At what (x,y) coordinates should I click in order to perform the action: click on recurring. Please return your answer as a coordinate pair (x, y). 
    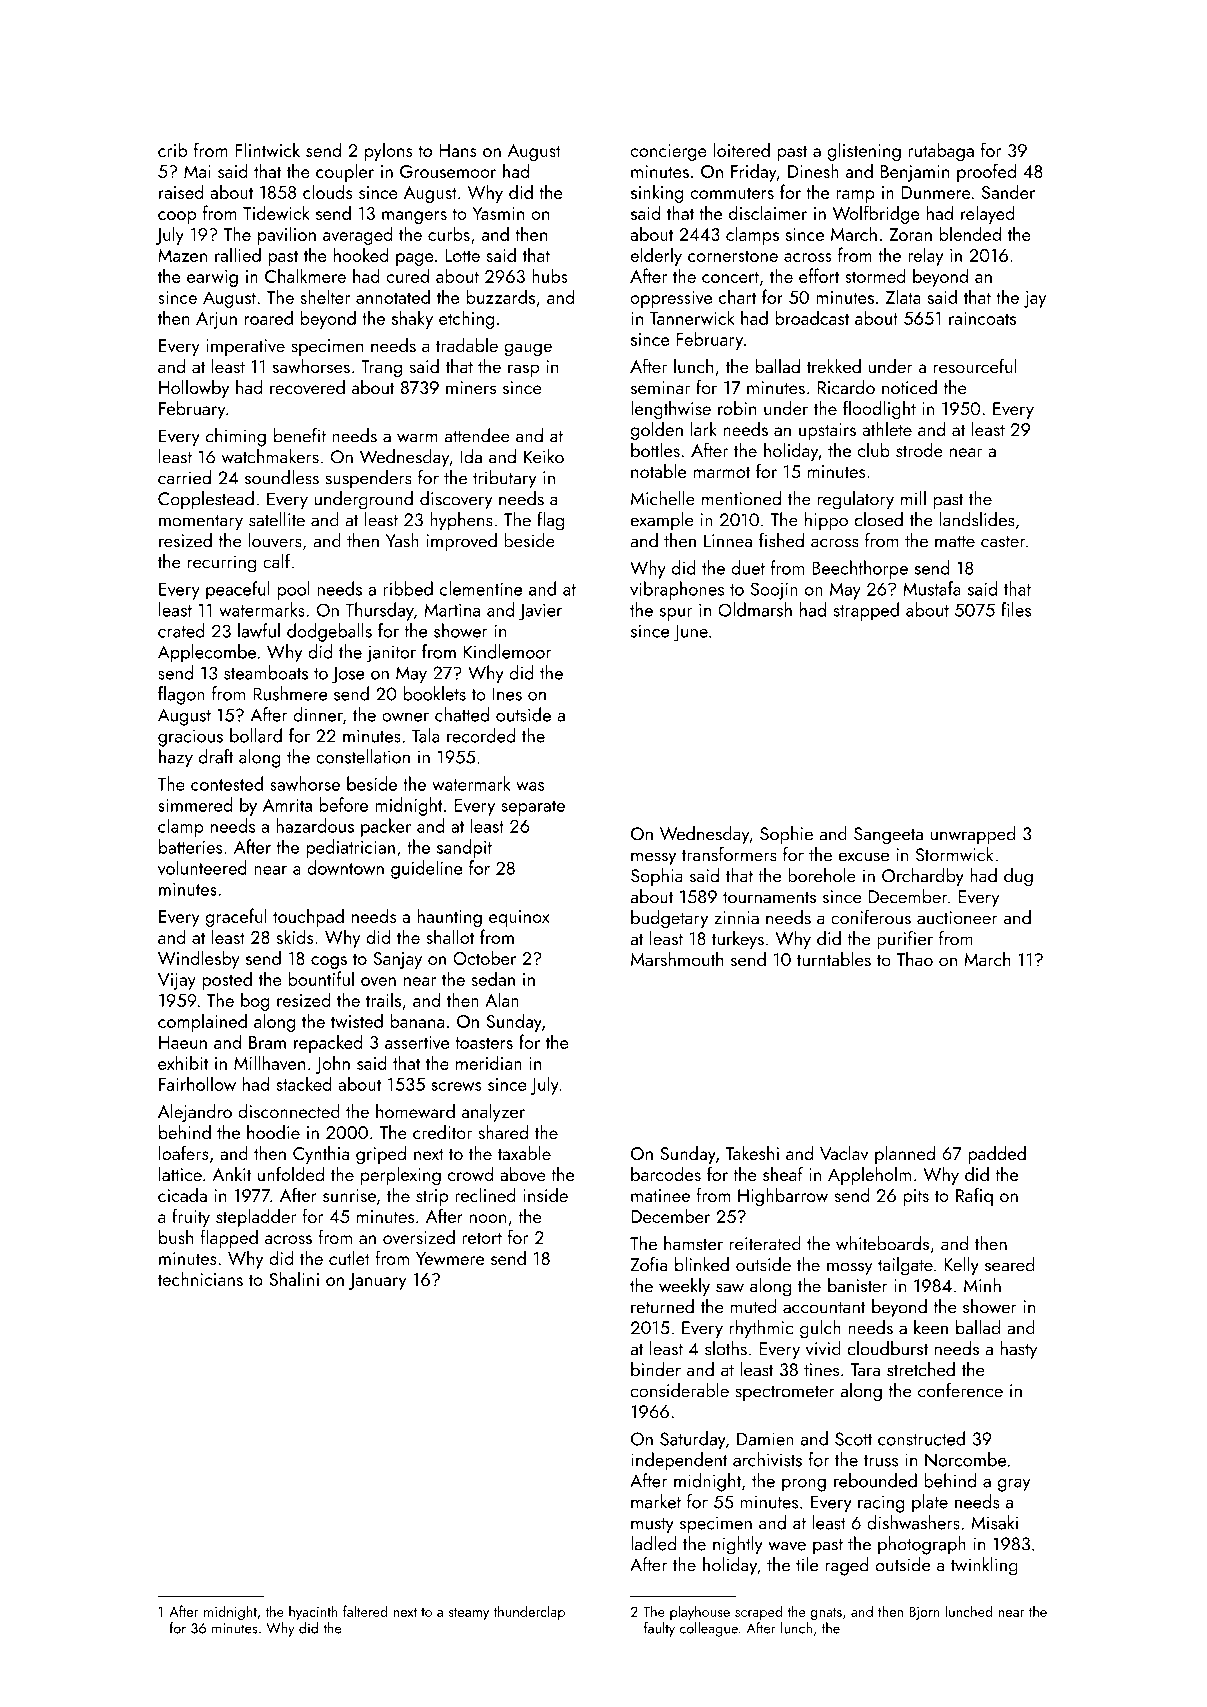
    Looking at the image, I should click on (222, 564).
